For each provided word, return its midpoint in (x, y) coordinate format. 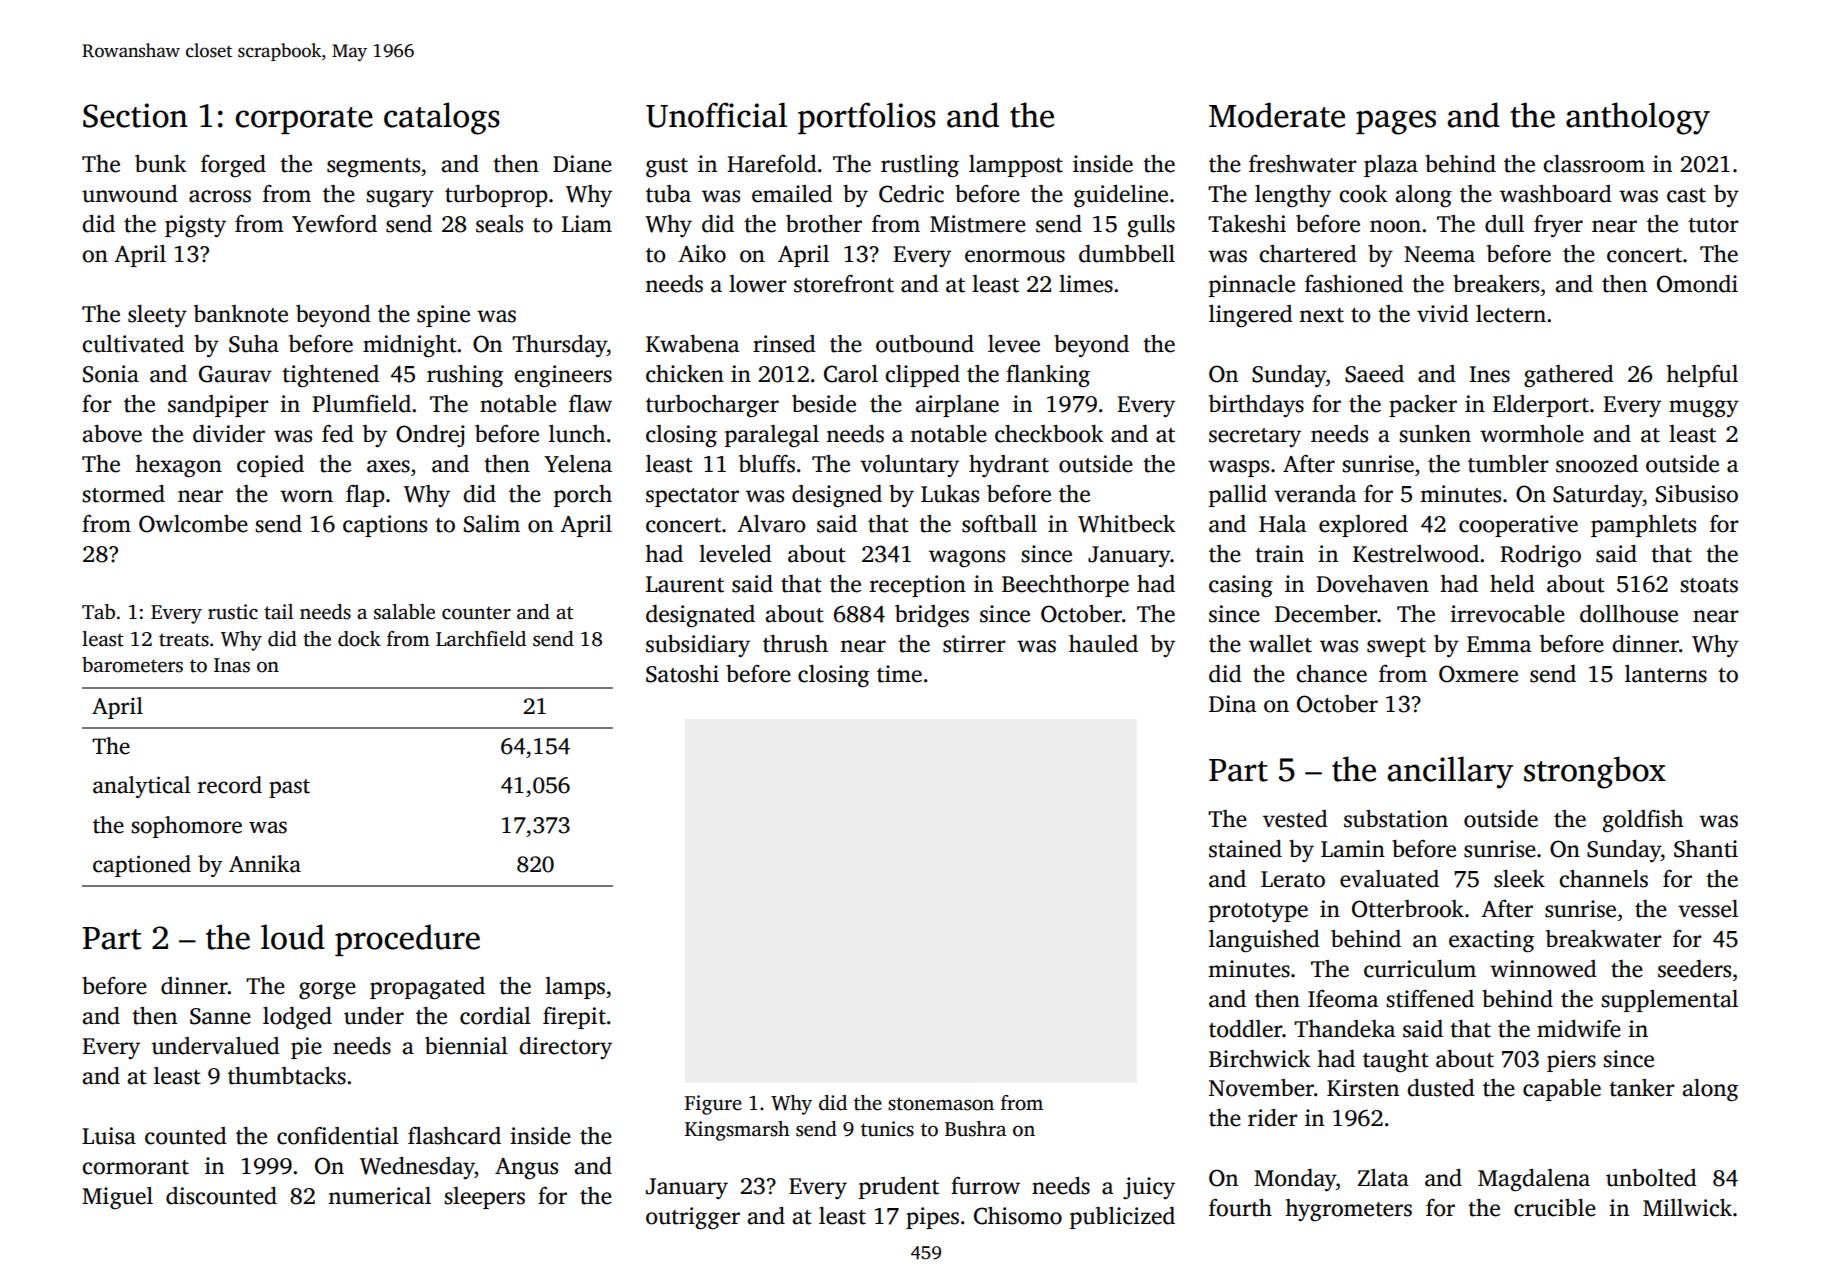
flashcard (454, 1136)
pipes (932, 1218)
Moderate (1277, 115)
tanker (1642, 1088)
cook (1363, 194)
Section (135, 115)
